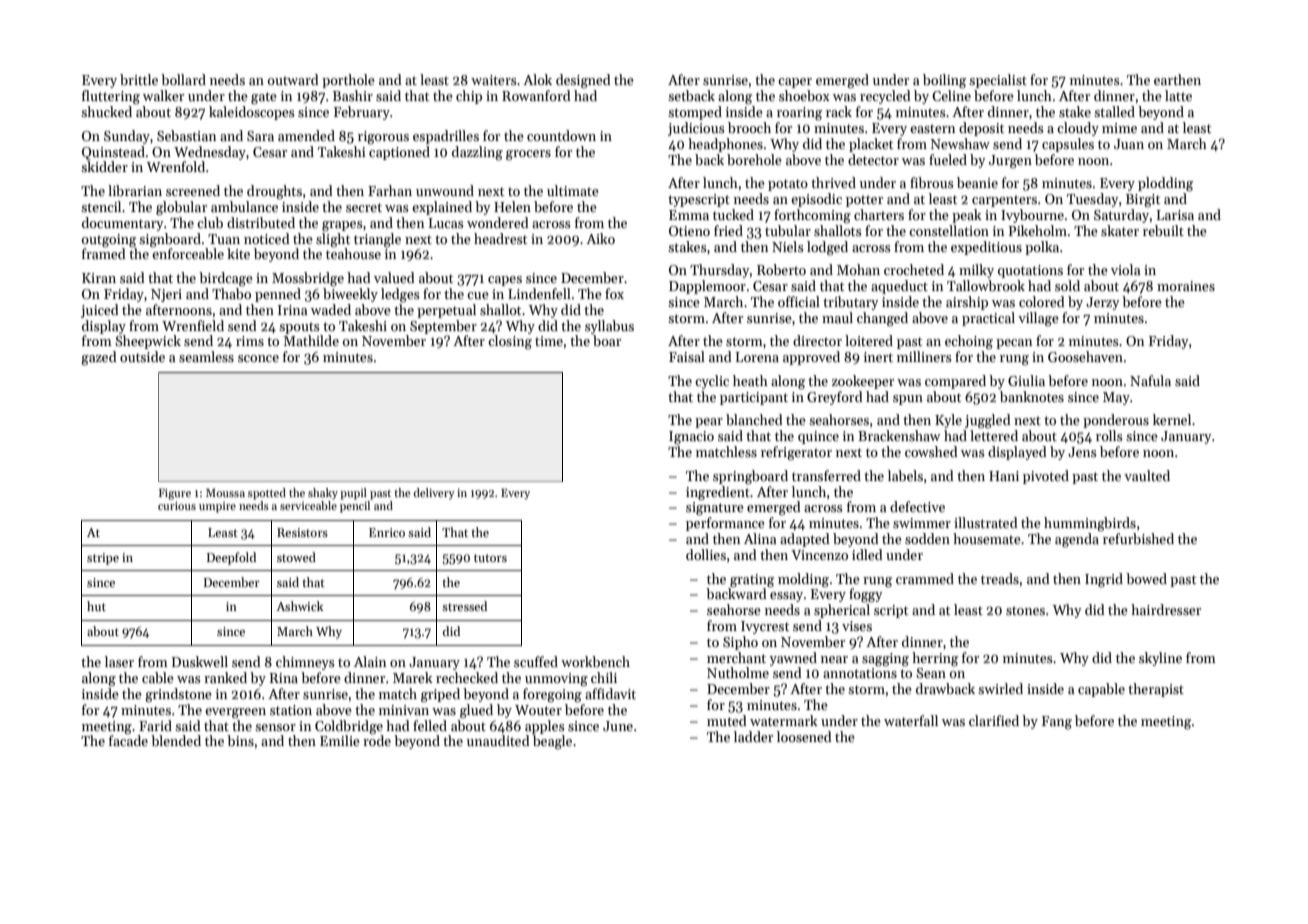  Describe the element at coordinates (258, 358) in the screenshot. I see `sconce` at that location.
